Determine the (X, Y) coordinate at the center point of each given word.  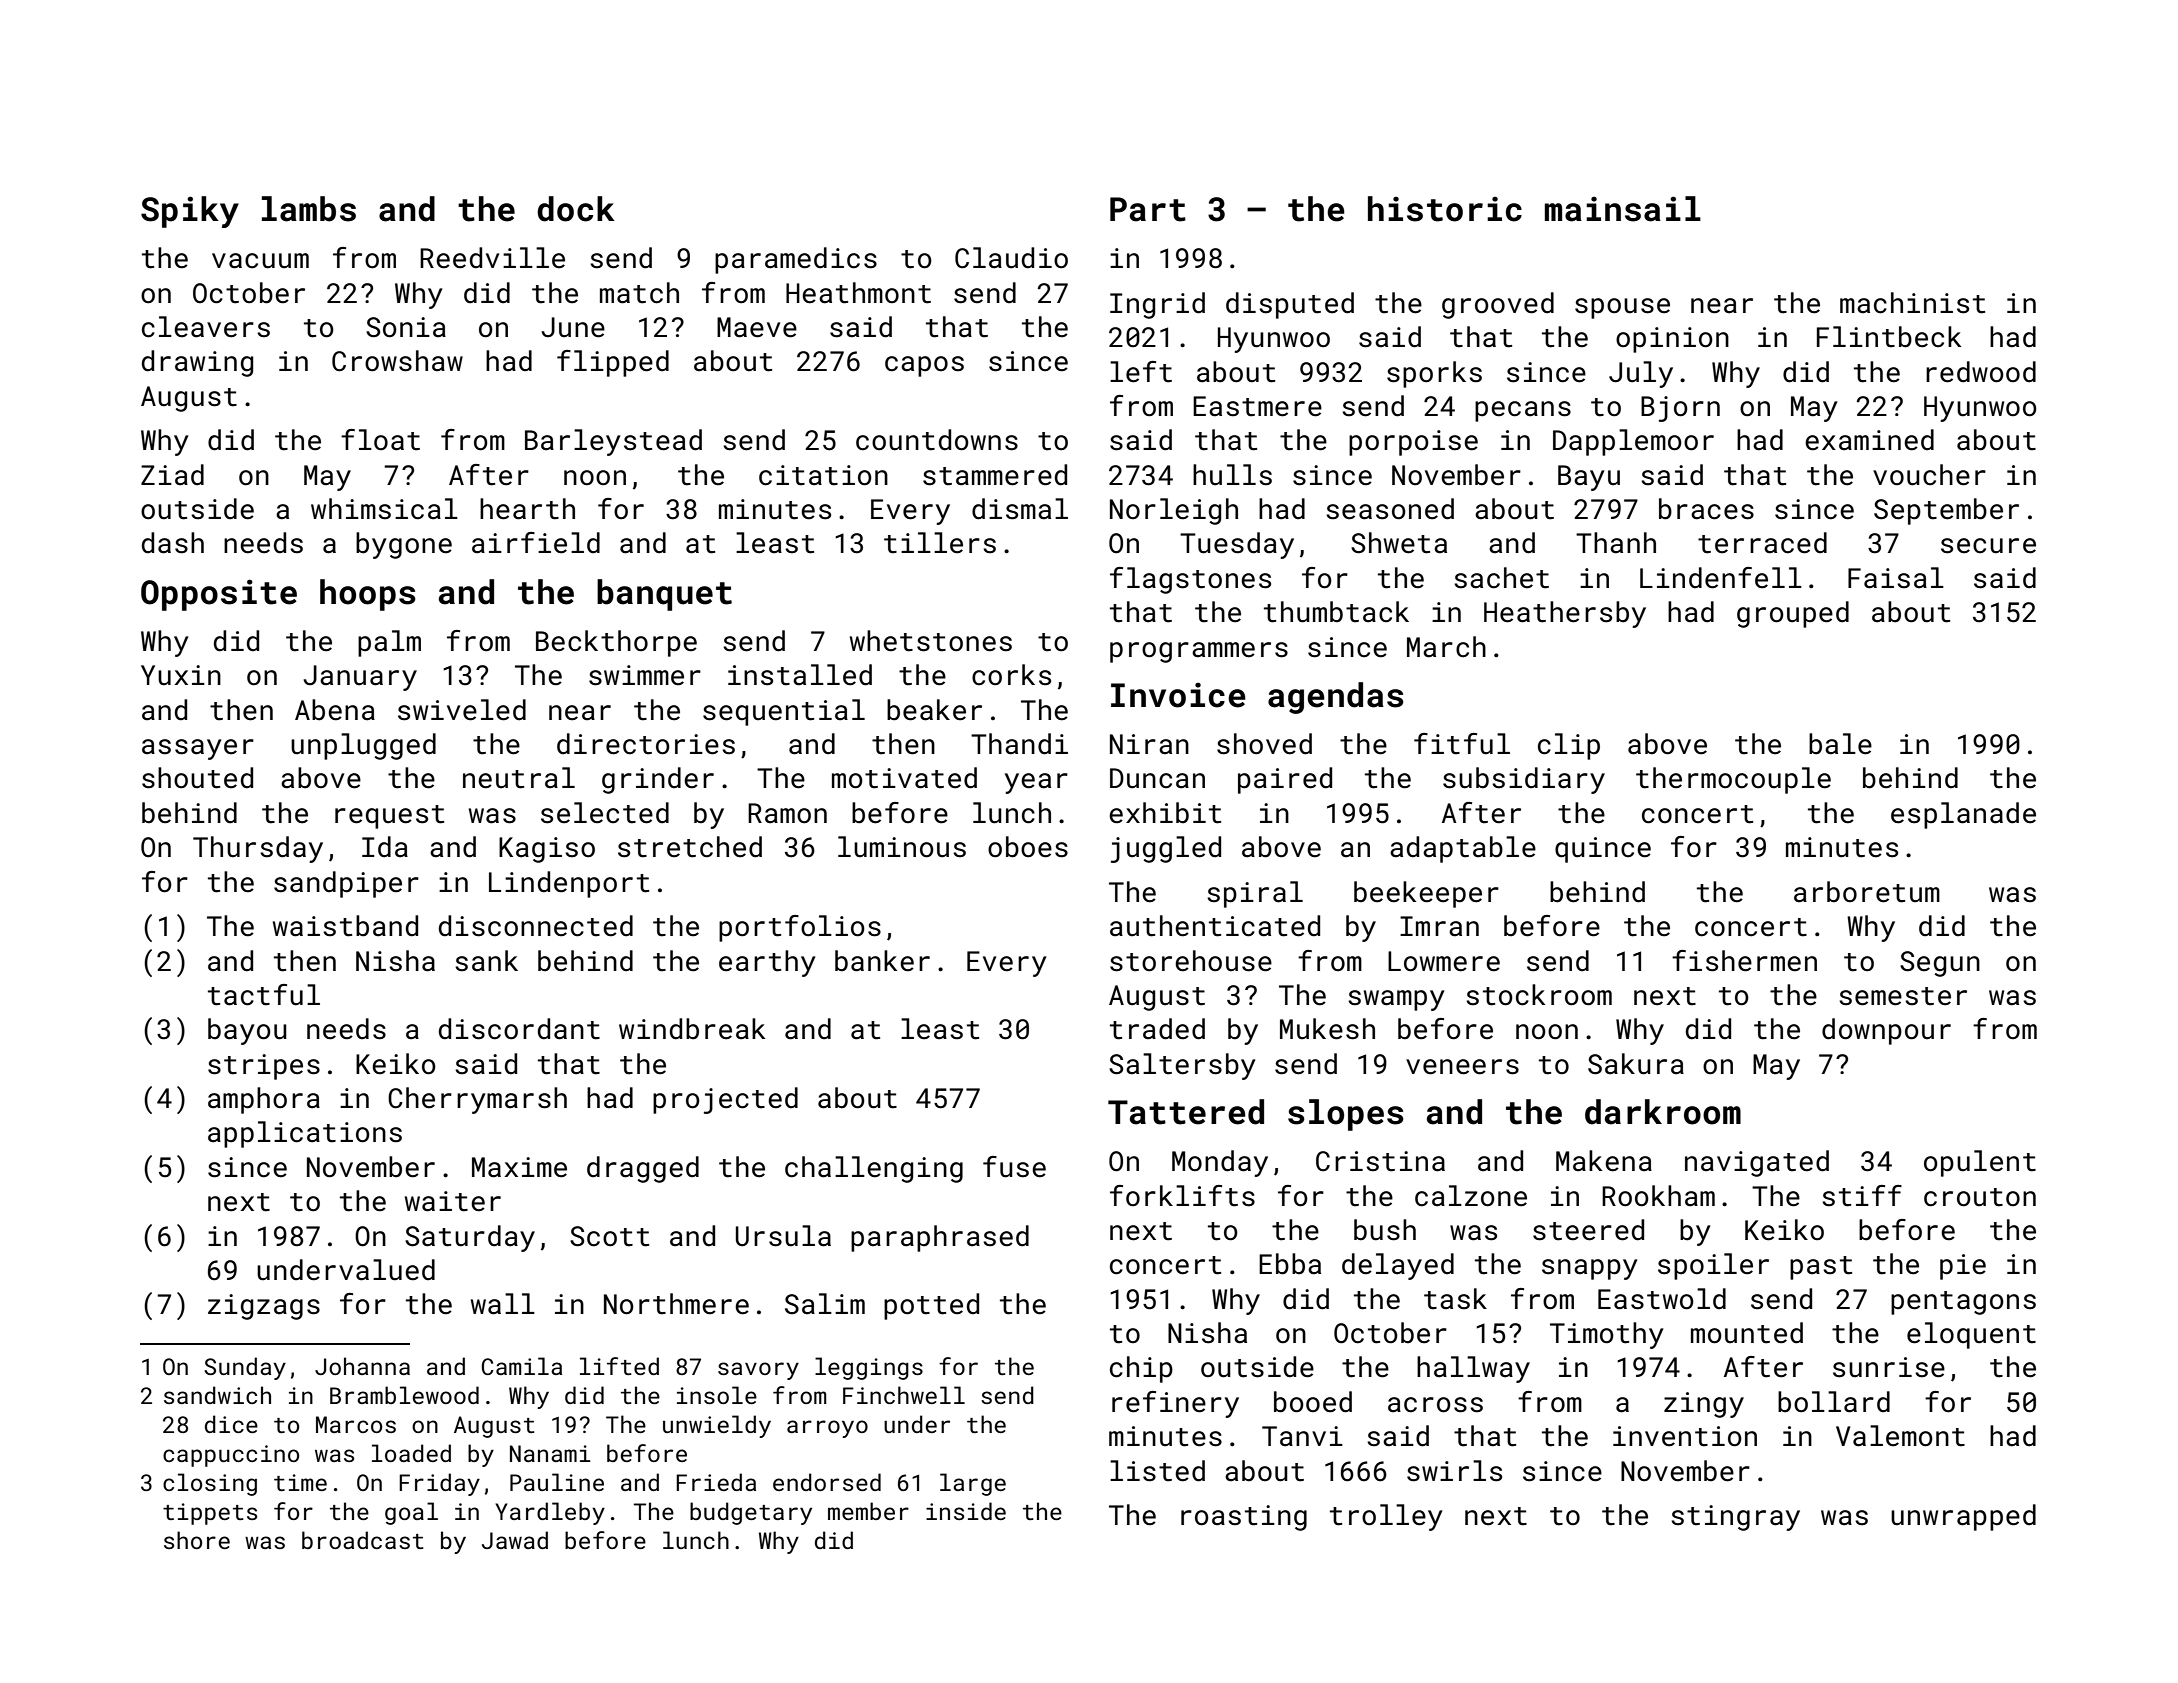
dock (576, 209)
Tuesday (1237, 545)
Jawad (515, 1540)
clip (1569, 746)
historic (1445, 209)
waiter (453, 1201)
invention (1685, 1436)
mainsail (1623, 209)
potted (931, 1306)
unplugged (363, 746)
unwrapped (1963, 1517)
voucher (1929, 475)
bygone (404, 545)
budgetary (751, 1513)
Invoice (1178, 695)
